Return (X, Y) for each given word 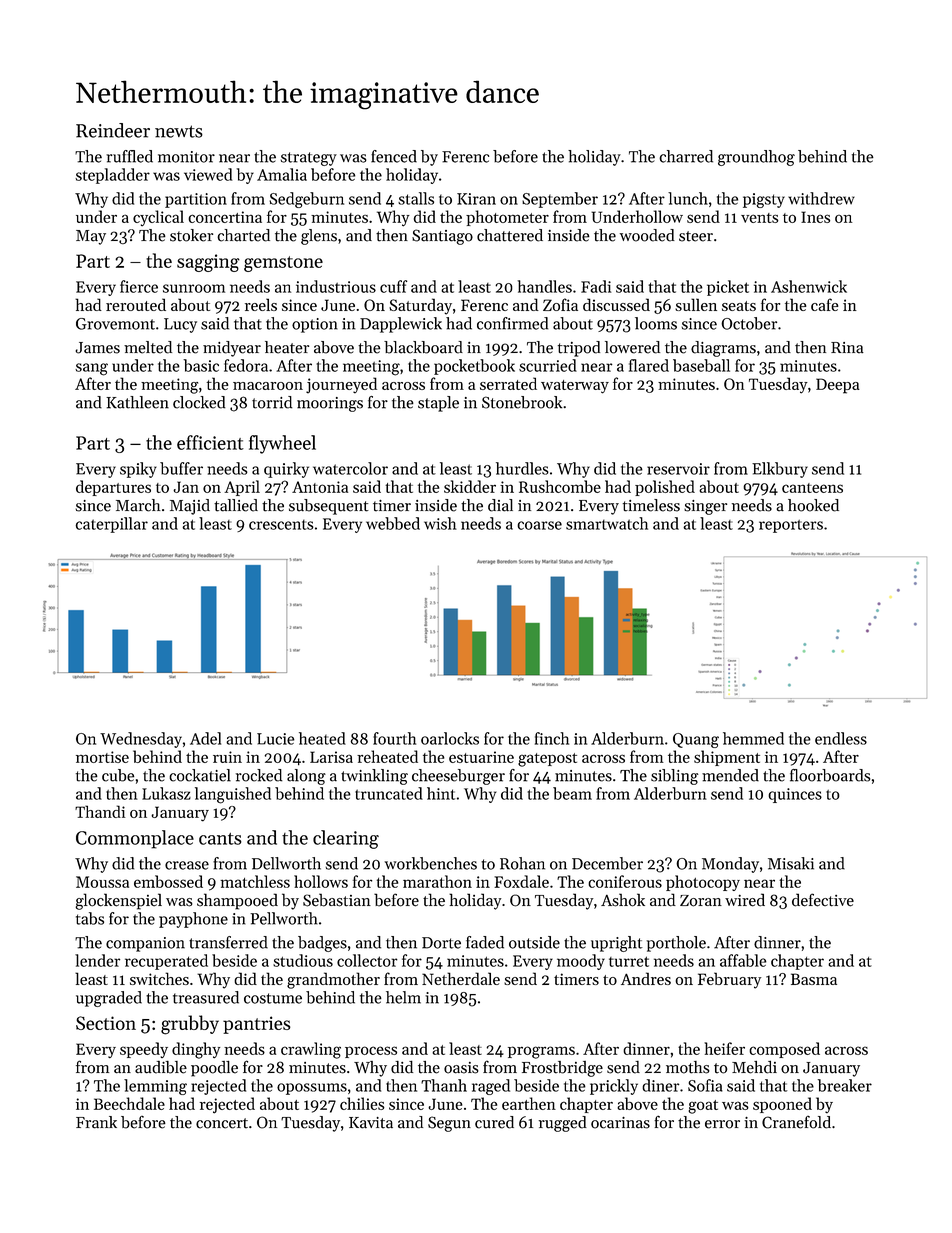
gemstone (283, 264)
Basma (814, 979)
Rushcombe (560, 486)
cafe (824, 304)
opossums (312, 1089)
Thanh (444, 1085)
